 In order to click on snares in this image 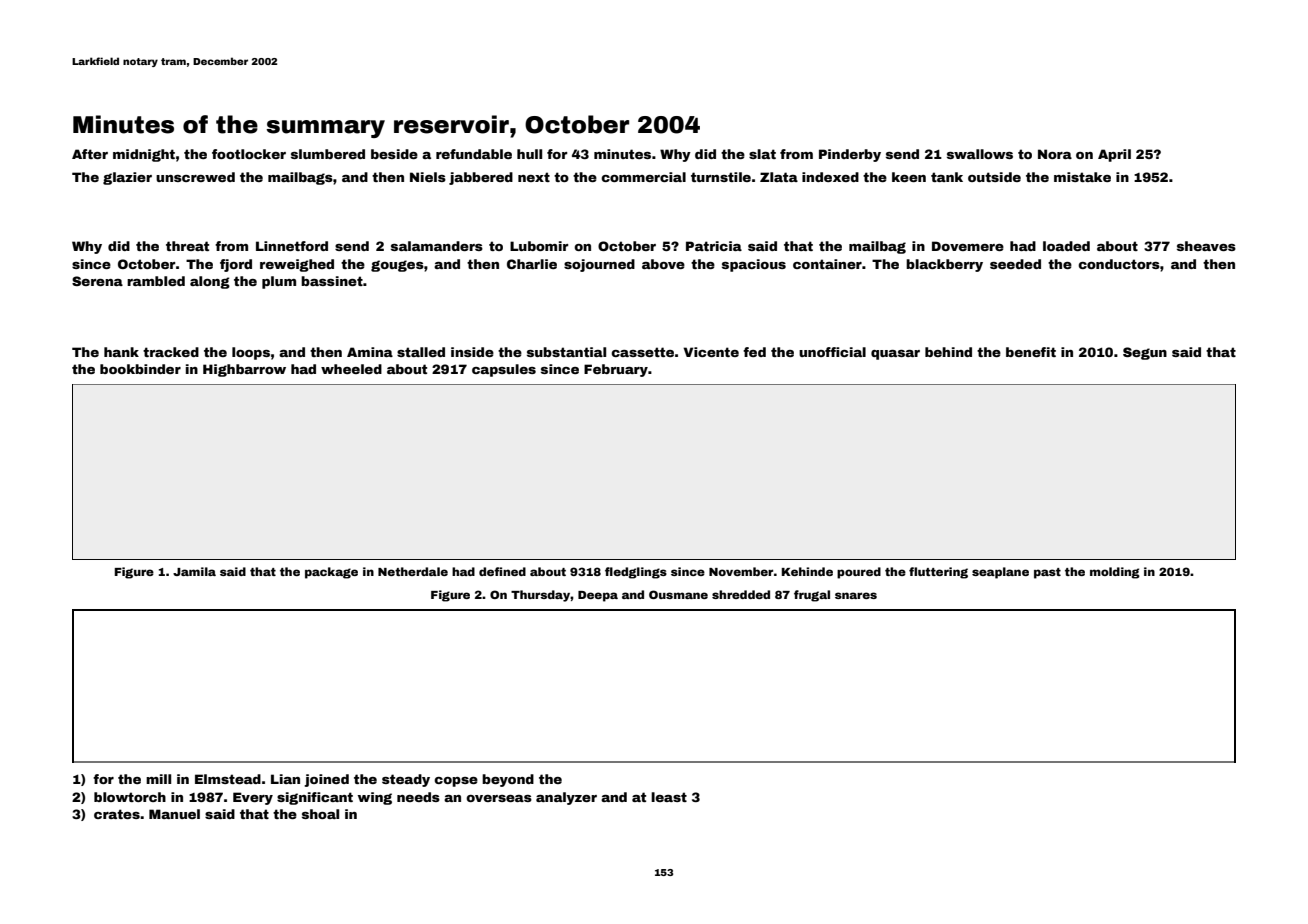, I will do `click(856, 595)`.
